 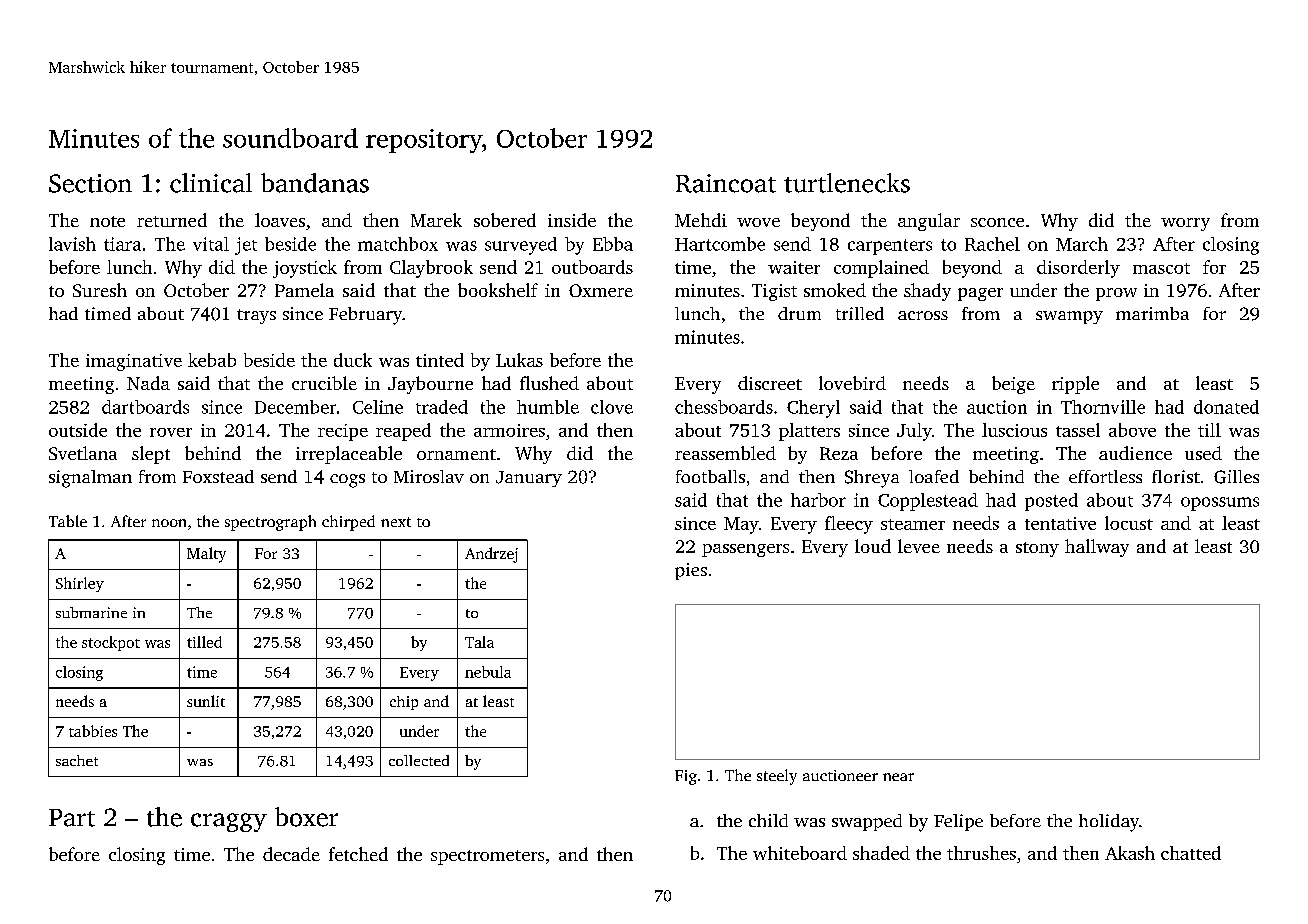 What do you see at coordinates (710, 476) in the screenshot?
I see `footballs` at bounding box center [710, 476].
